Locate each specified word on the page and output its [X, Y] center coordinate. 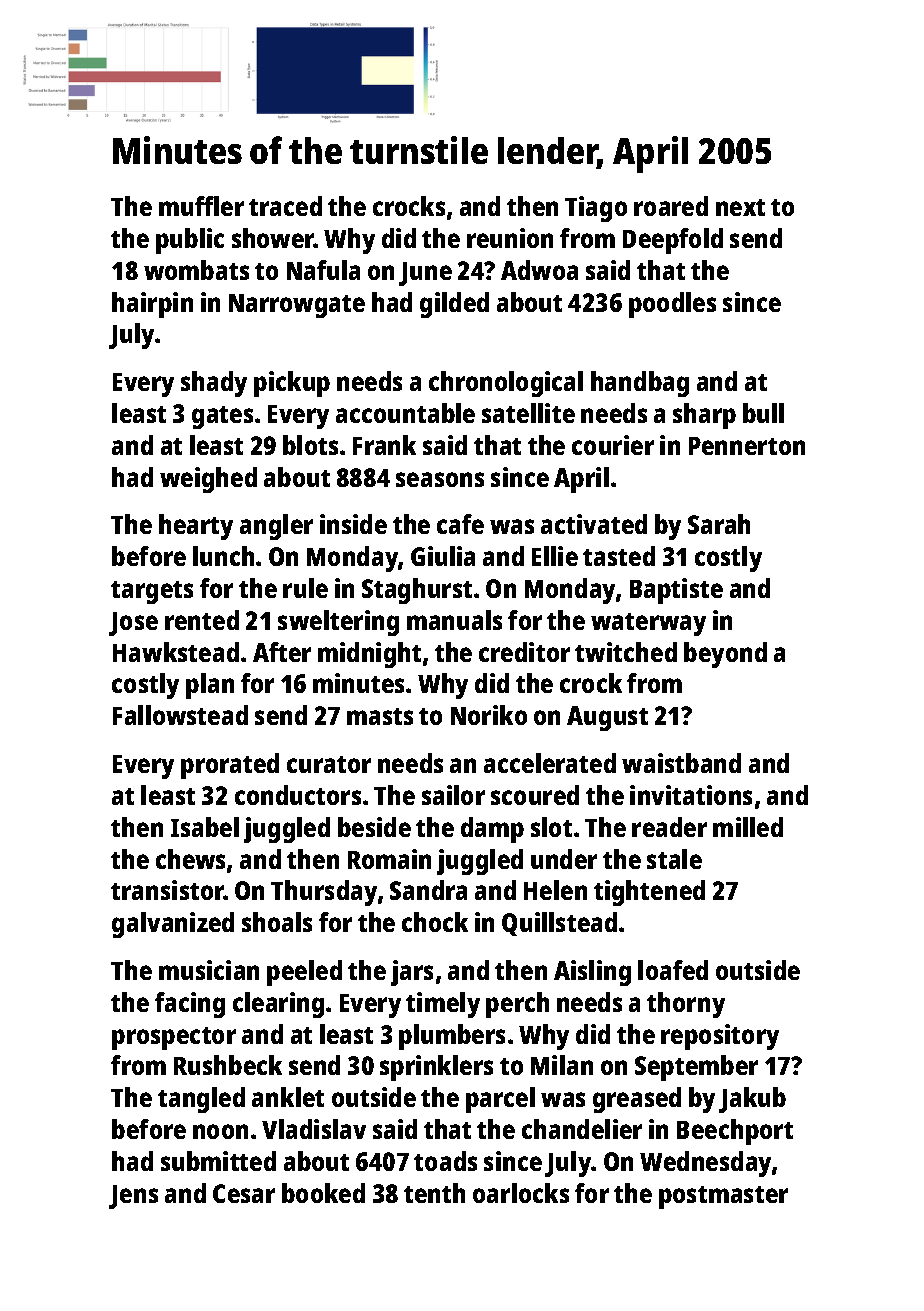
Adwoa [539, 270]
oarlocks [521, 1193]
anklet [288, 1097]
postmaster [723, 1197]
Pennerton [747, 446]
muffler [201, 206]
